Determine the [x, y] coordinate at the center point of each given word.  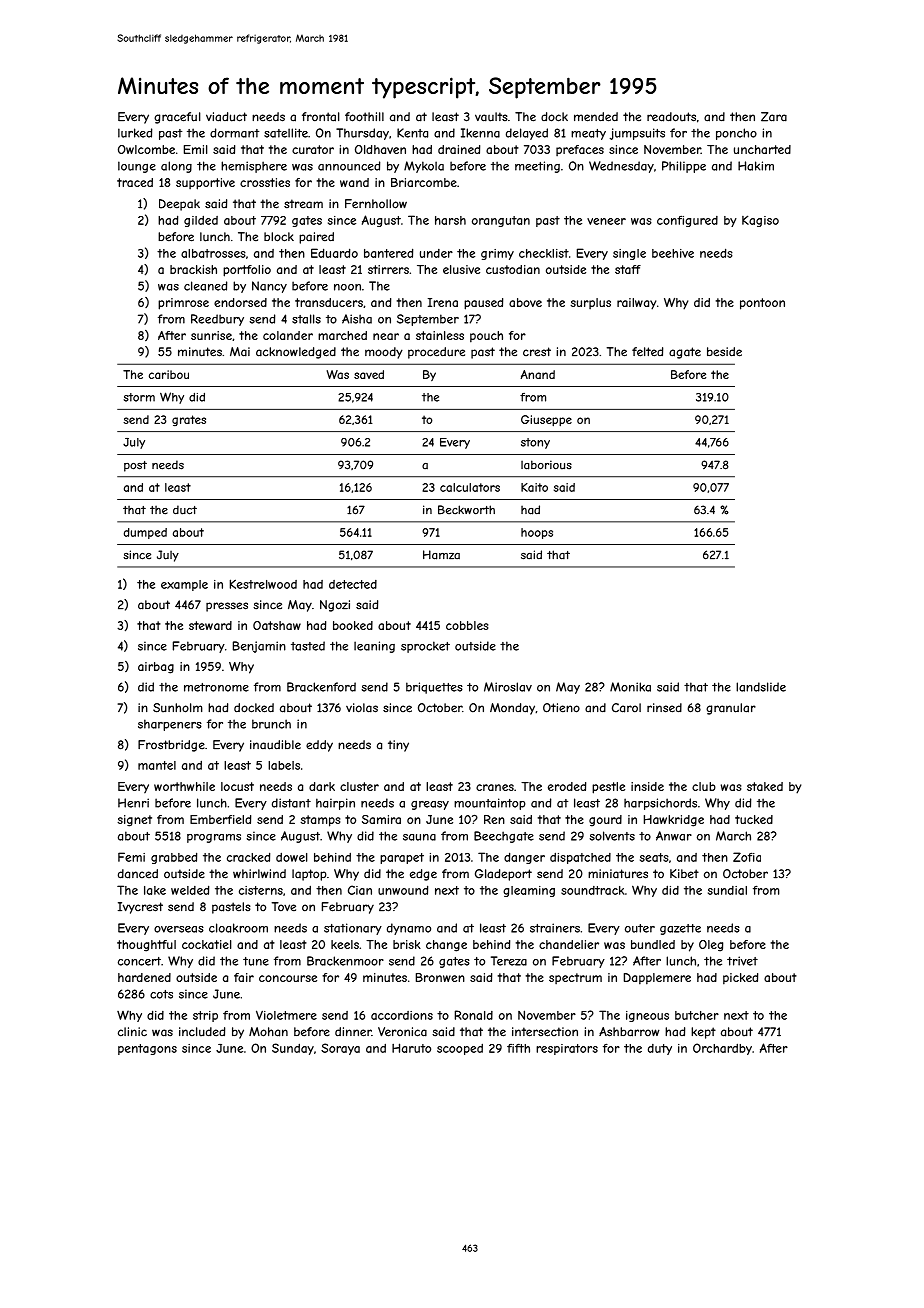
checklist [544, 253]
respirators [567, 1049]
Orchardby [722, 1049]
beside [724, 352]
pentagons [147, 1049]
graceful [177, 118]
